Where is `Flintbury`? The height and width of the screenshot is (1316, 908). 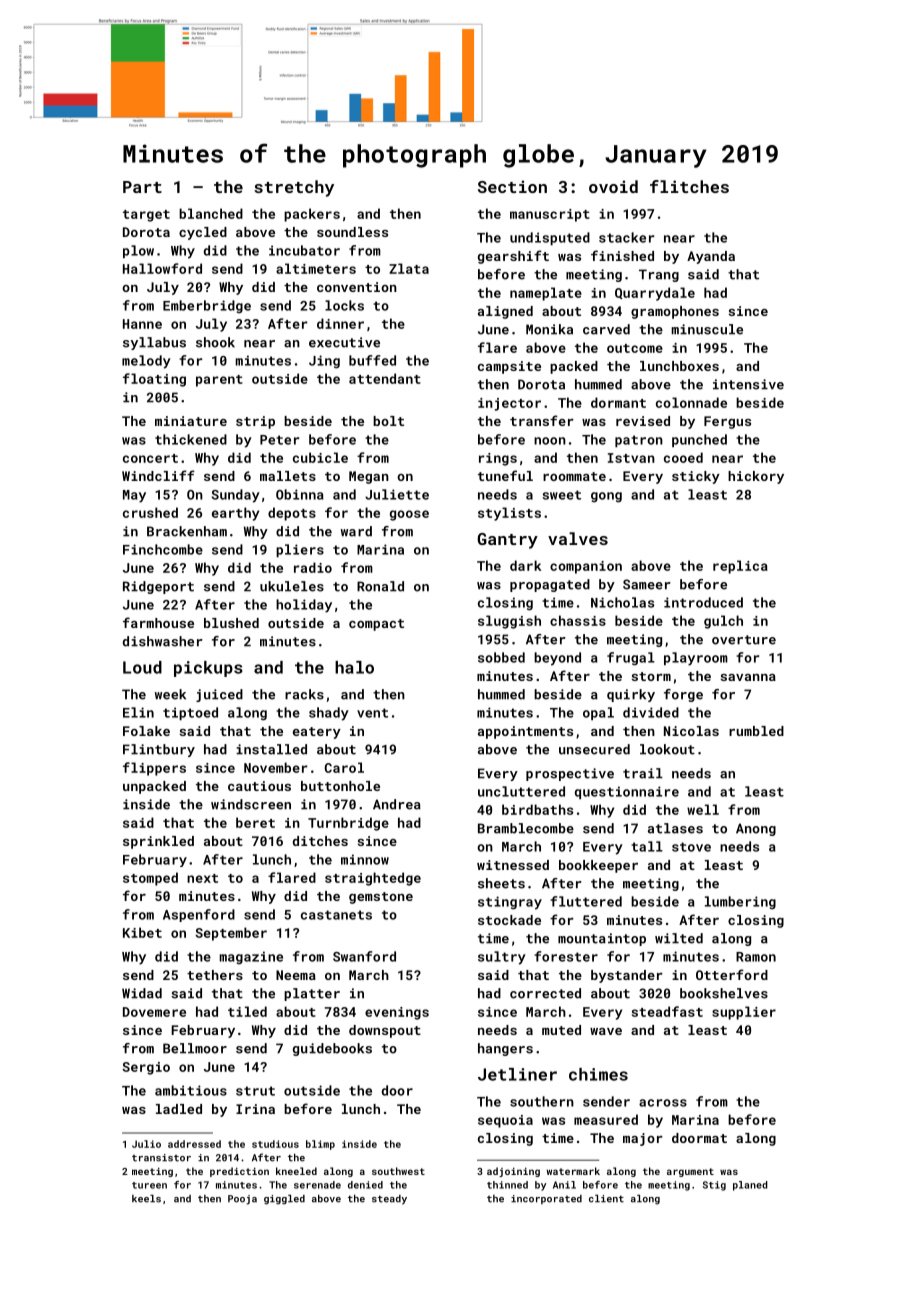
Flintbury is located at coordinates (159, 750).
